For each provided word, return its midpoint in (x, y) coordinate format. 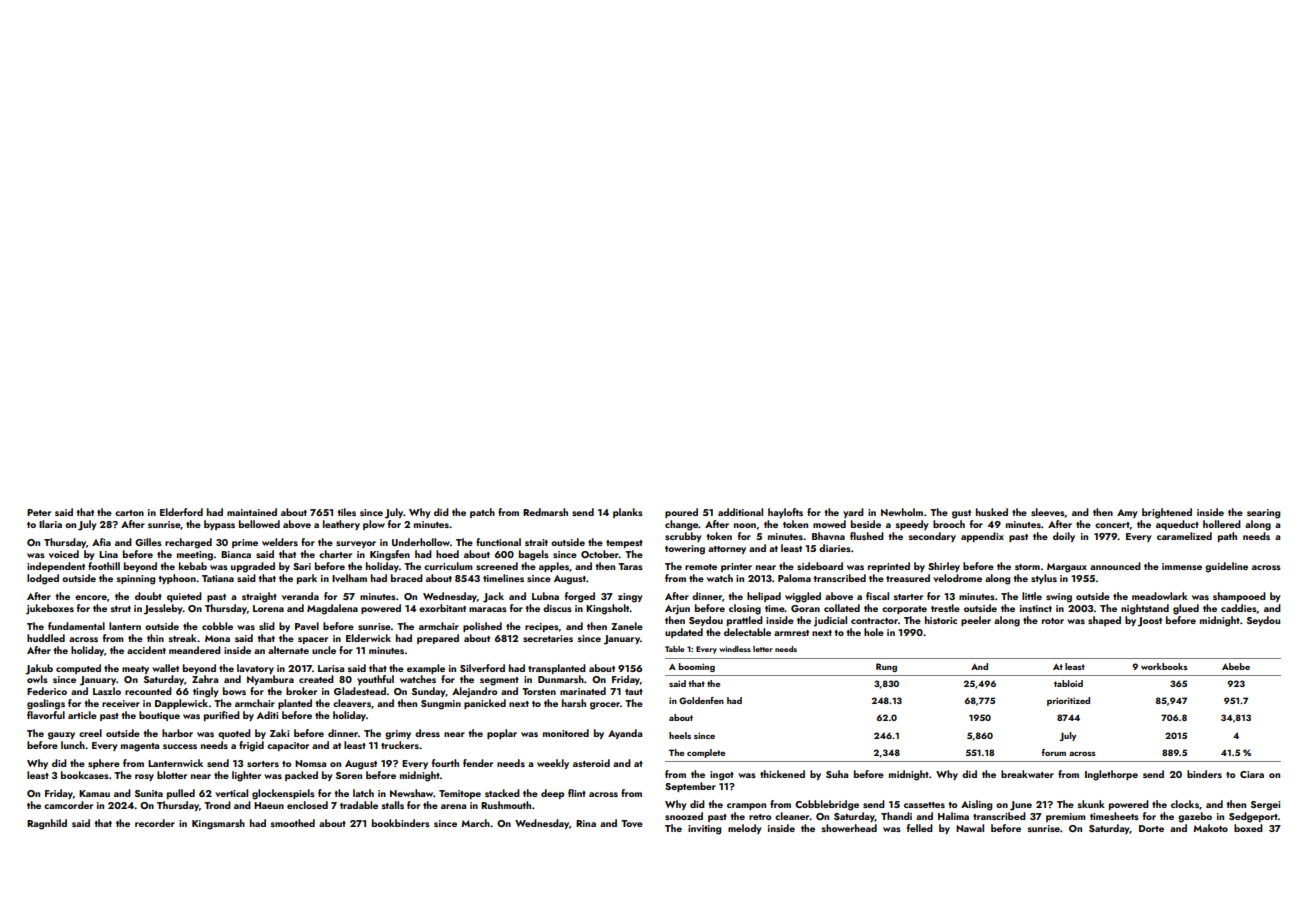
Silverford (482, 668)
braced (407, 578)
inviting (704, 830)
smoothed (292, 823)
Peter (39, 512)
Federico (47, 691)
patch (482, 513)
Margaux (1067, 568)
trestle (945, 608)
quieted (184, 597)
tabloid (1068, 683)
